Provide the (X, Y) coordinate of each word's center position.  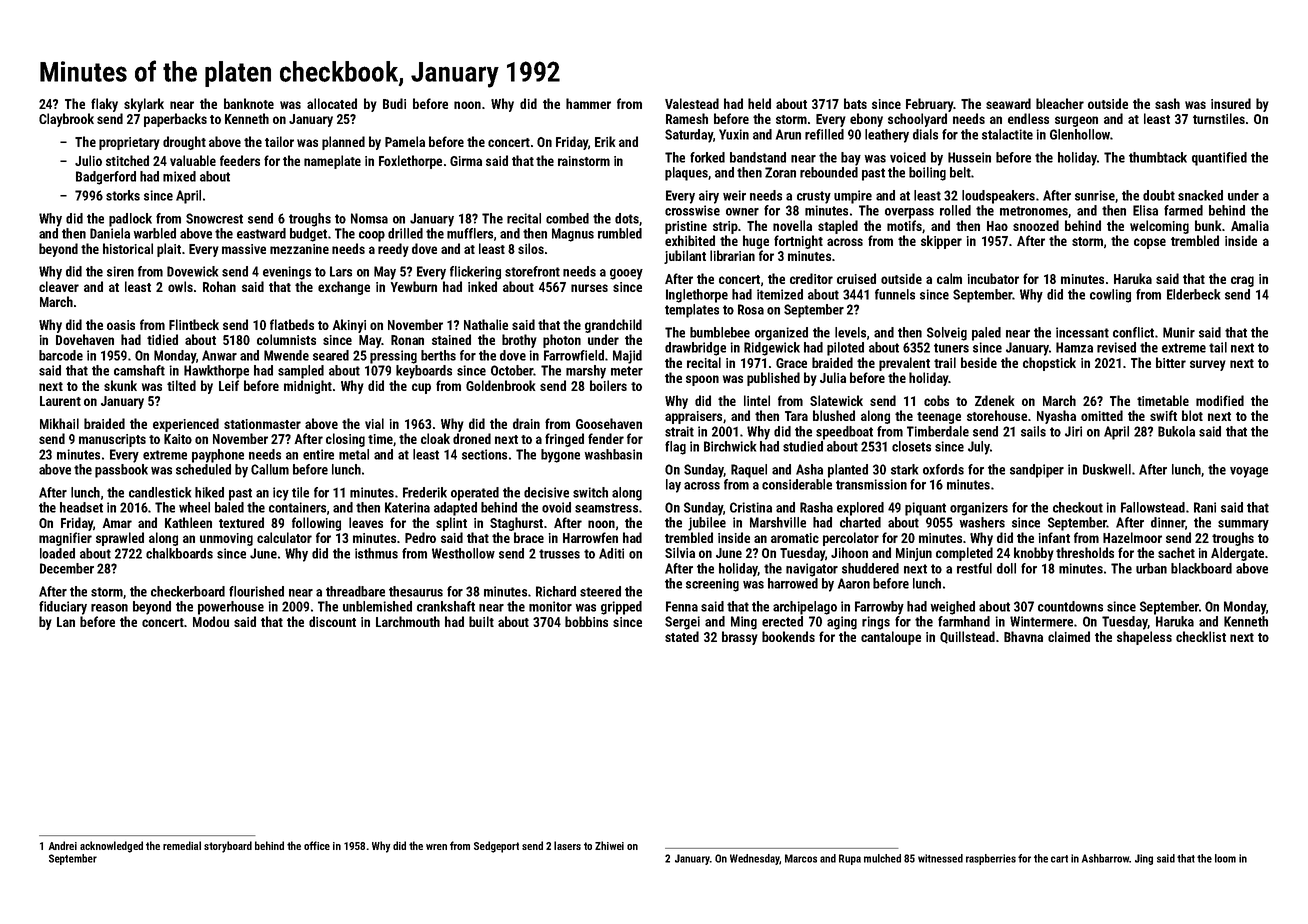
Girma (466, 161)
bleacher (1060, 103)
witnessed (940, 858)
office (317, 845)
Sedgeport (496, 847)
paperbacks (175, 120)
